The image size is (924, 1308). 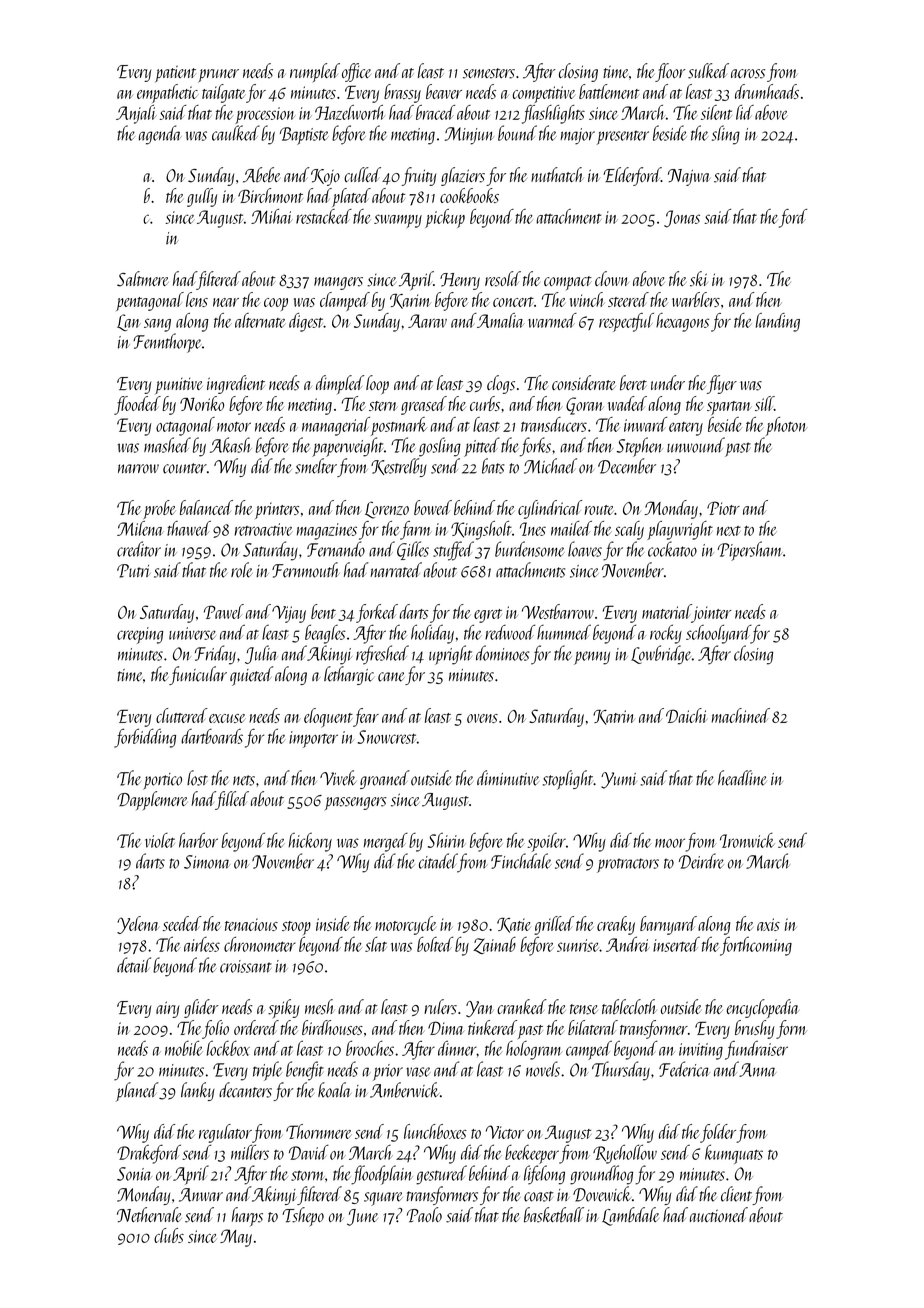 I want to click on schoolyard, so click(x=718, y=634).
